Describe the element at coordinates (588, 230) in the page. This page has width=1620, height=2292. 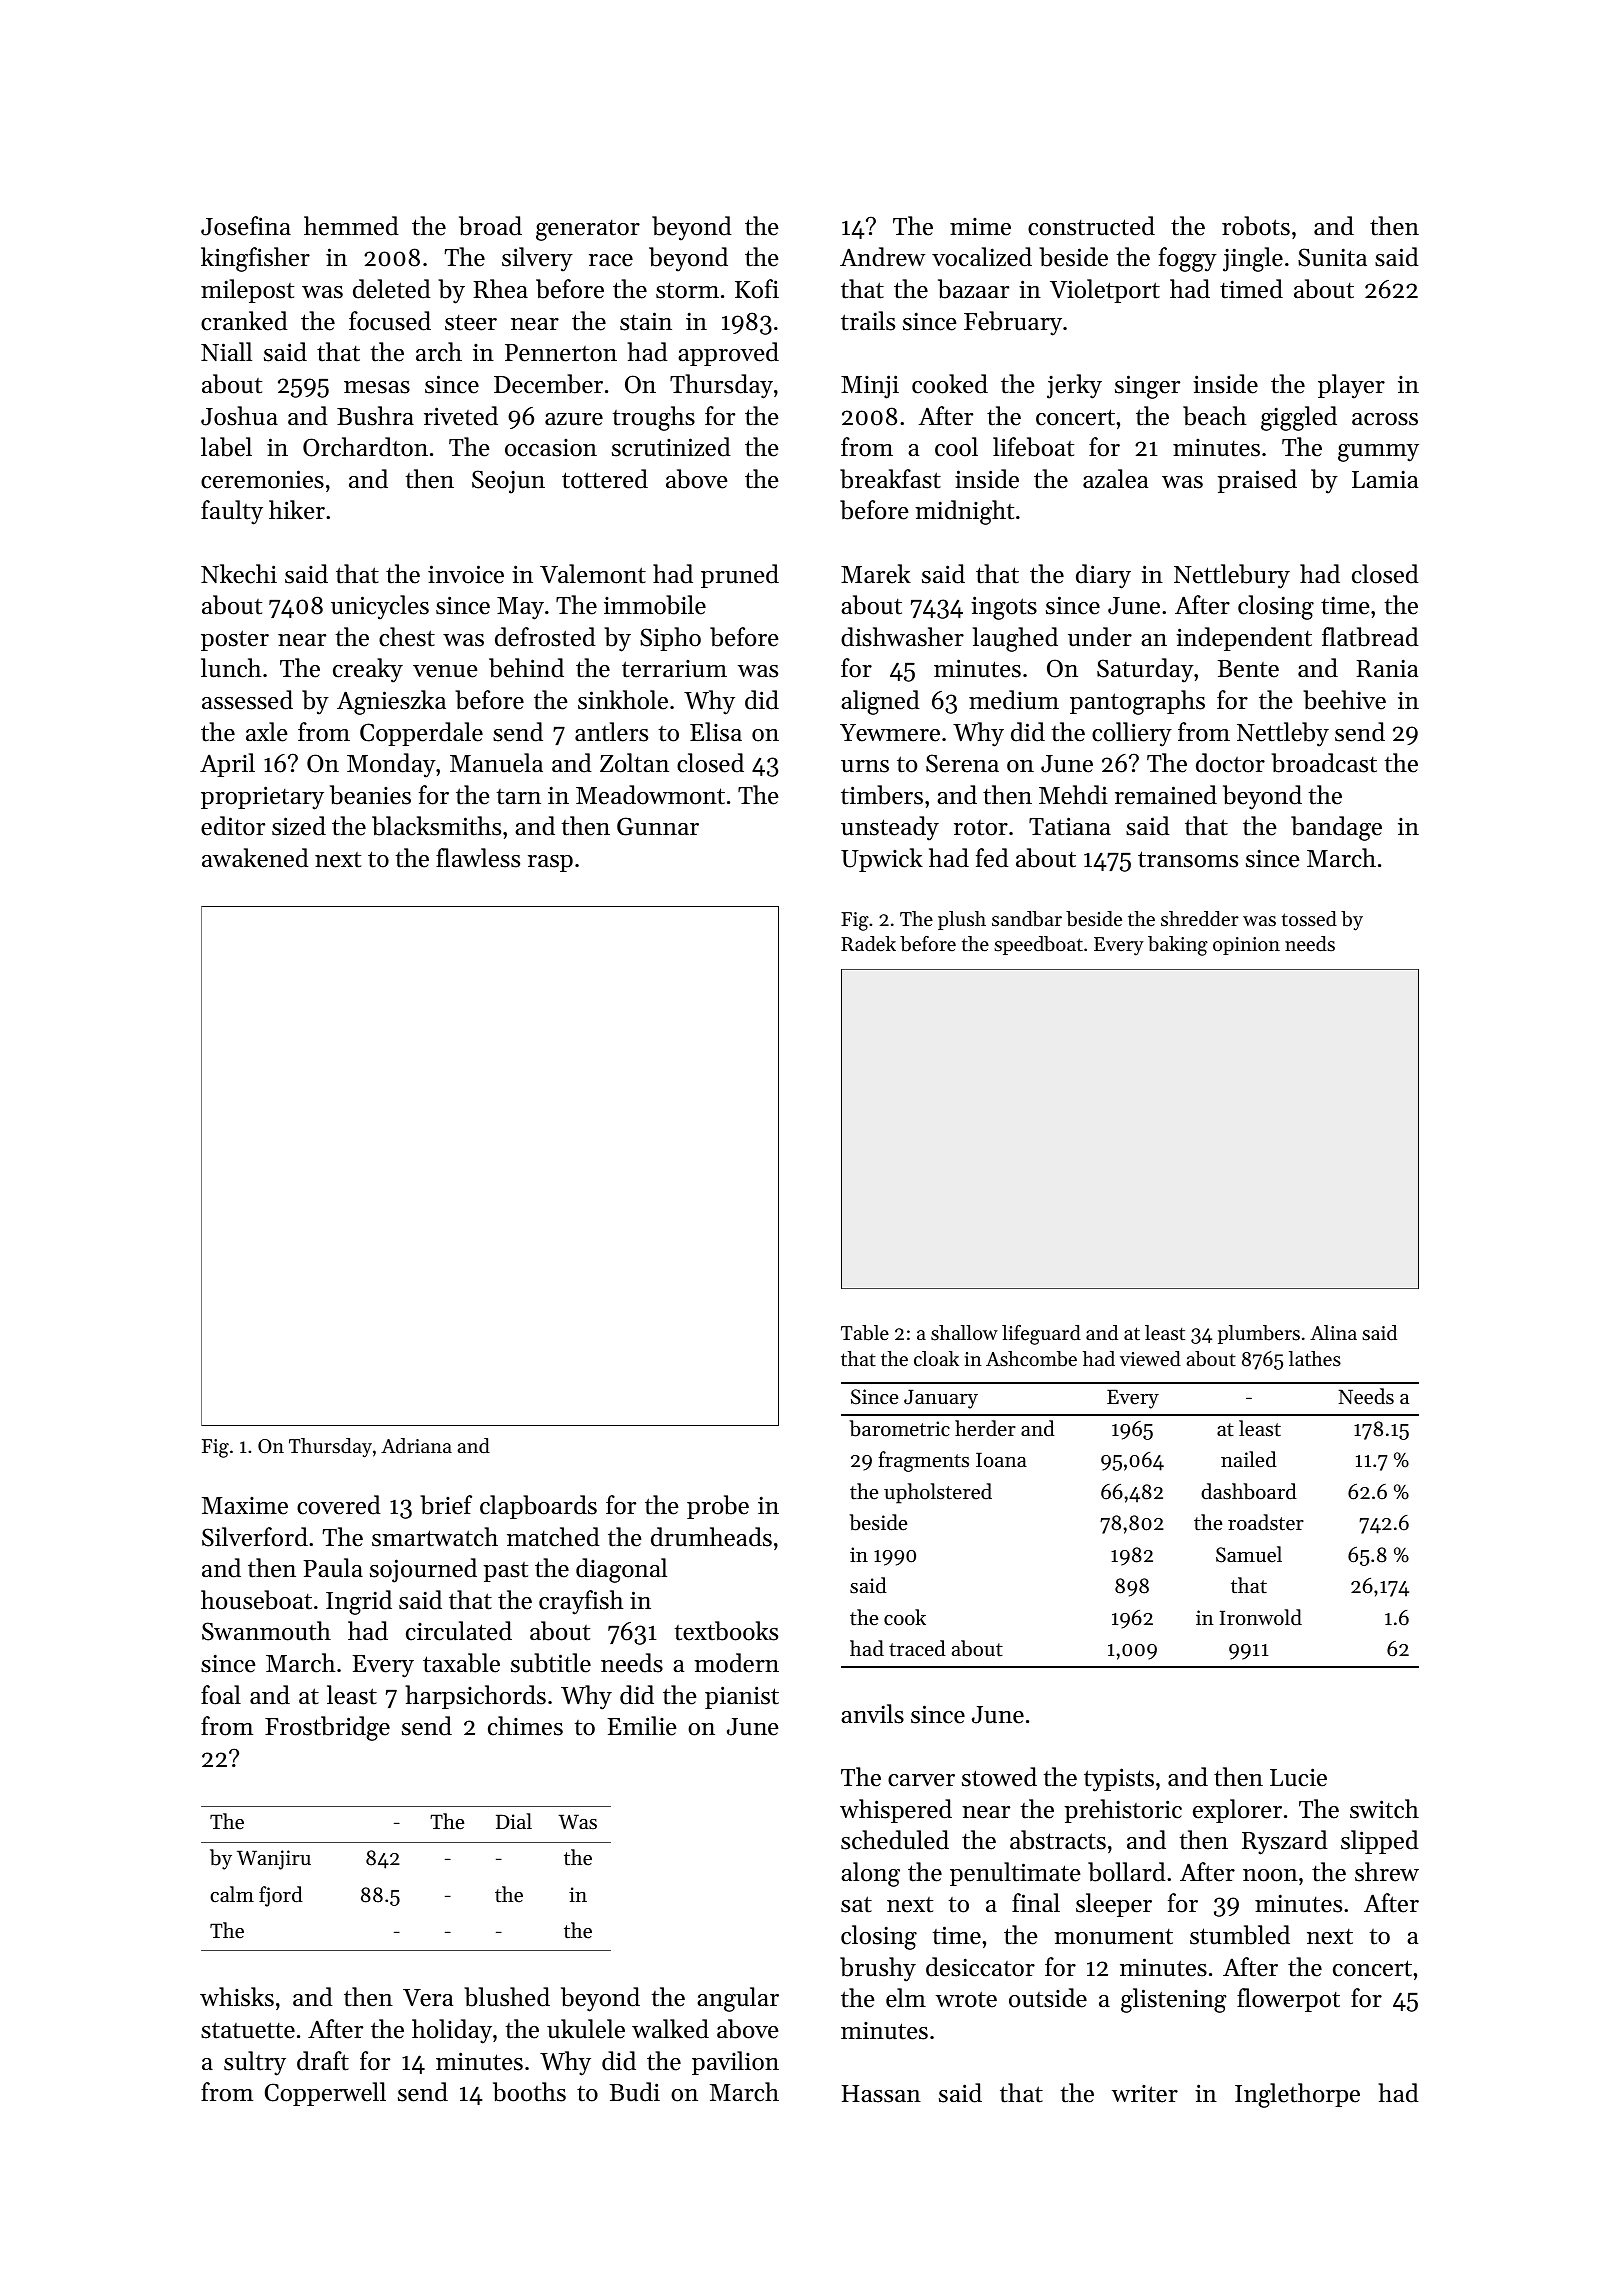
I see `generator` at that location.
